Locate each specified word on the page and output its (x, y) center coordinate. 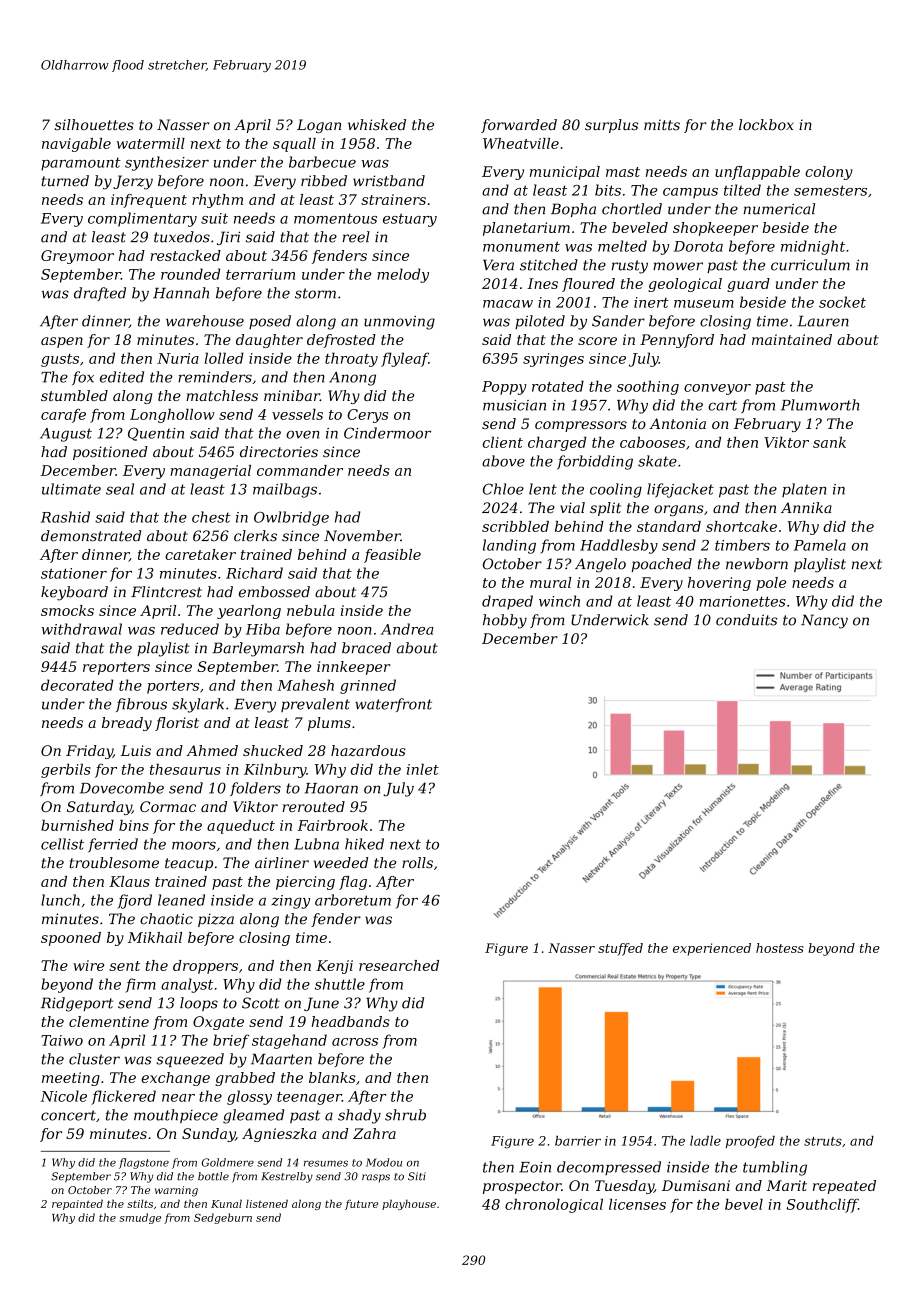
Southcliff (822, 1205)
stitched (549, 265)
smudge (140, 1218)
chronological (554, 1205)
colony (829, 173)
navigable (76, 145)
